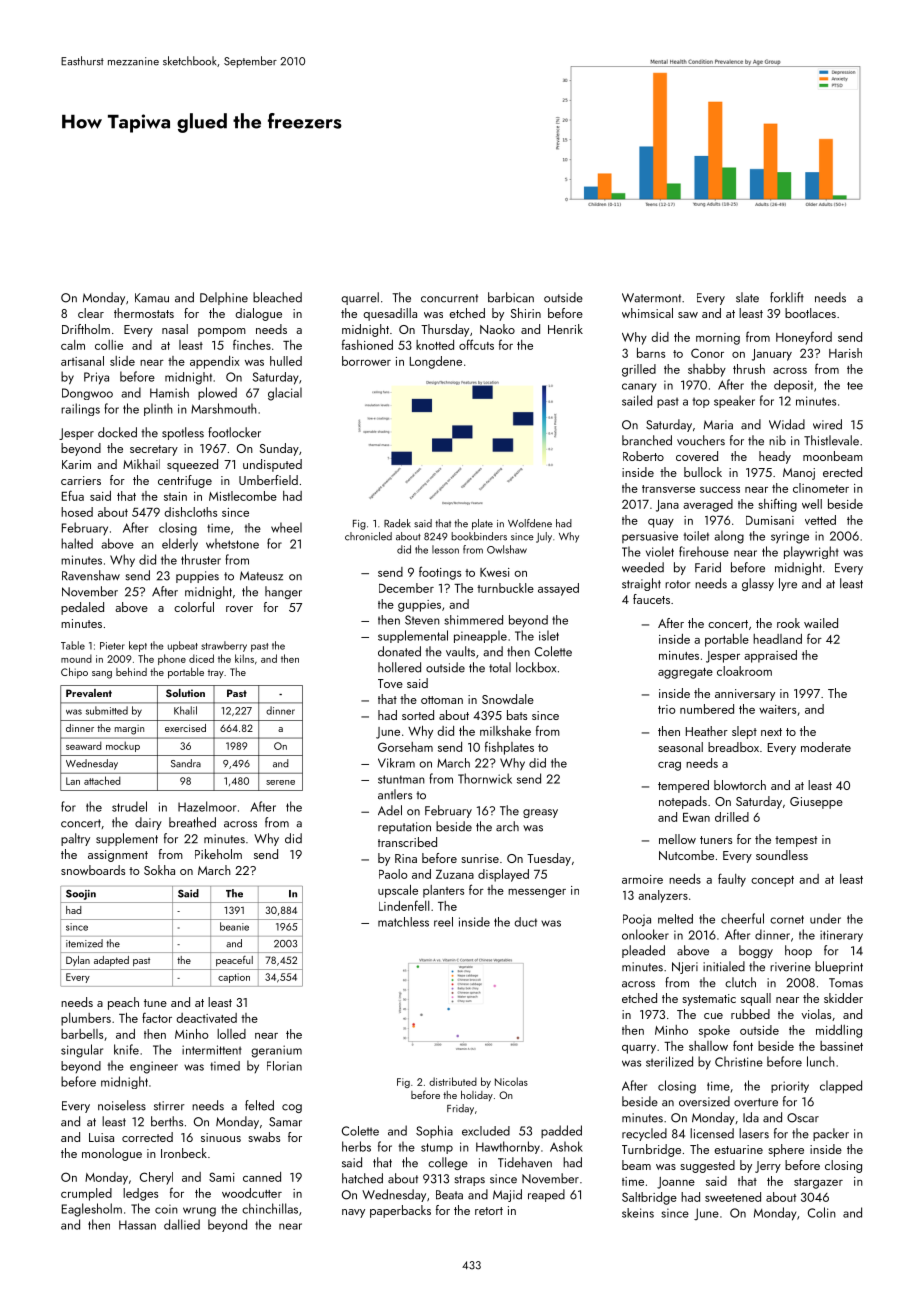  I want to click on Wolfdene, so click(530, 523).
